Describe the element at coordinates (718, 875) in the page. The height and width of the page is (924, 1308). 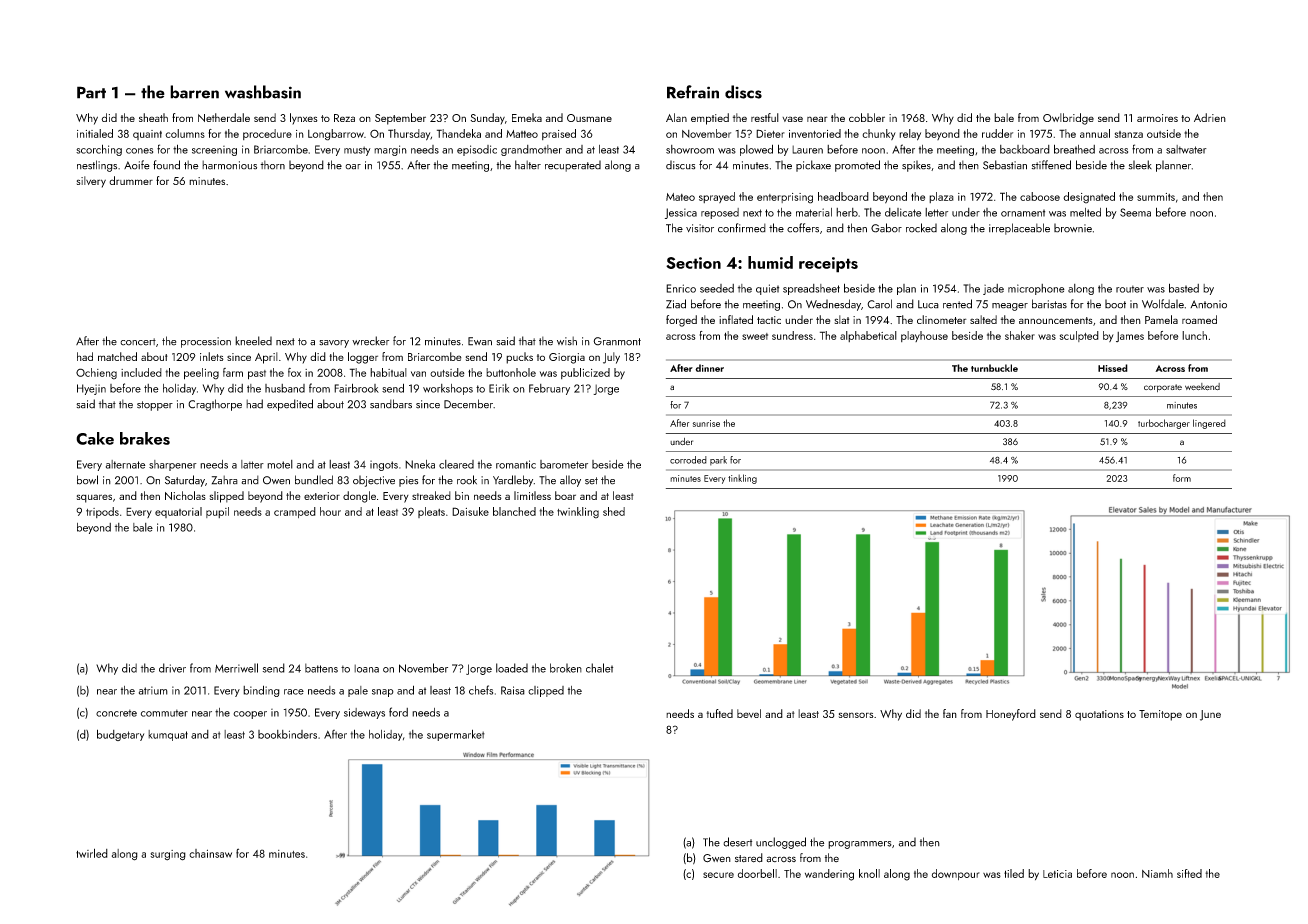
I see `secure` at that location.
